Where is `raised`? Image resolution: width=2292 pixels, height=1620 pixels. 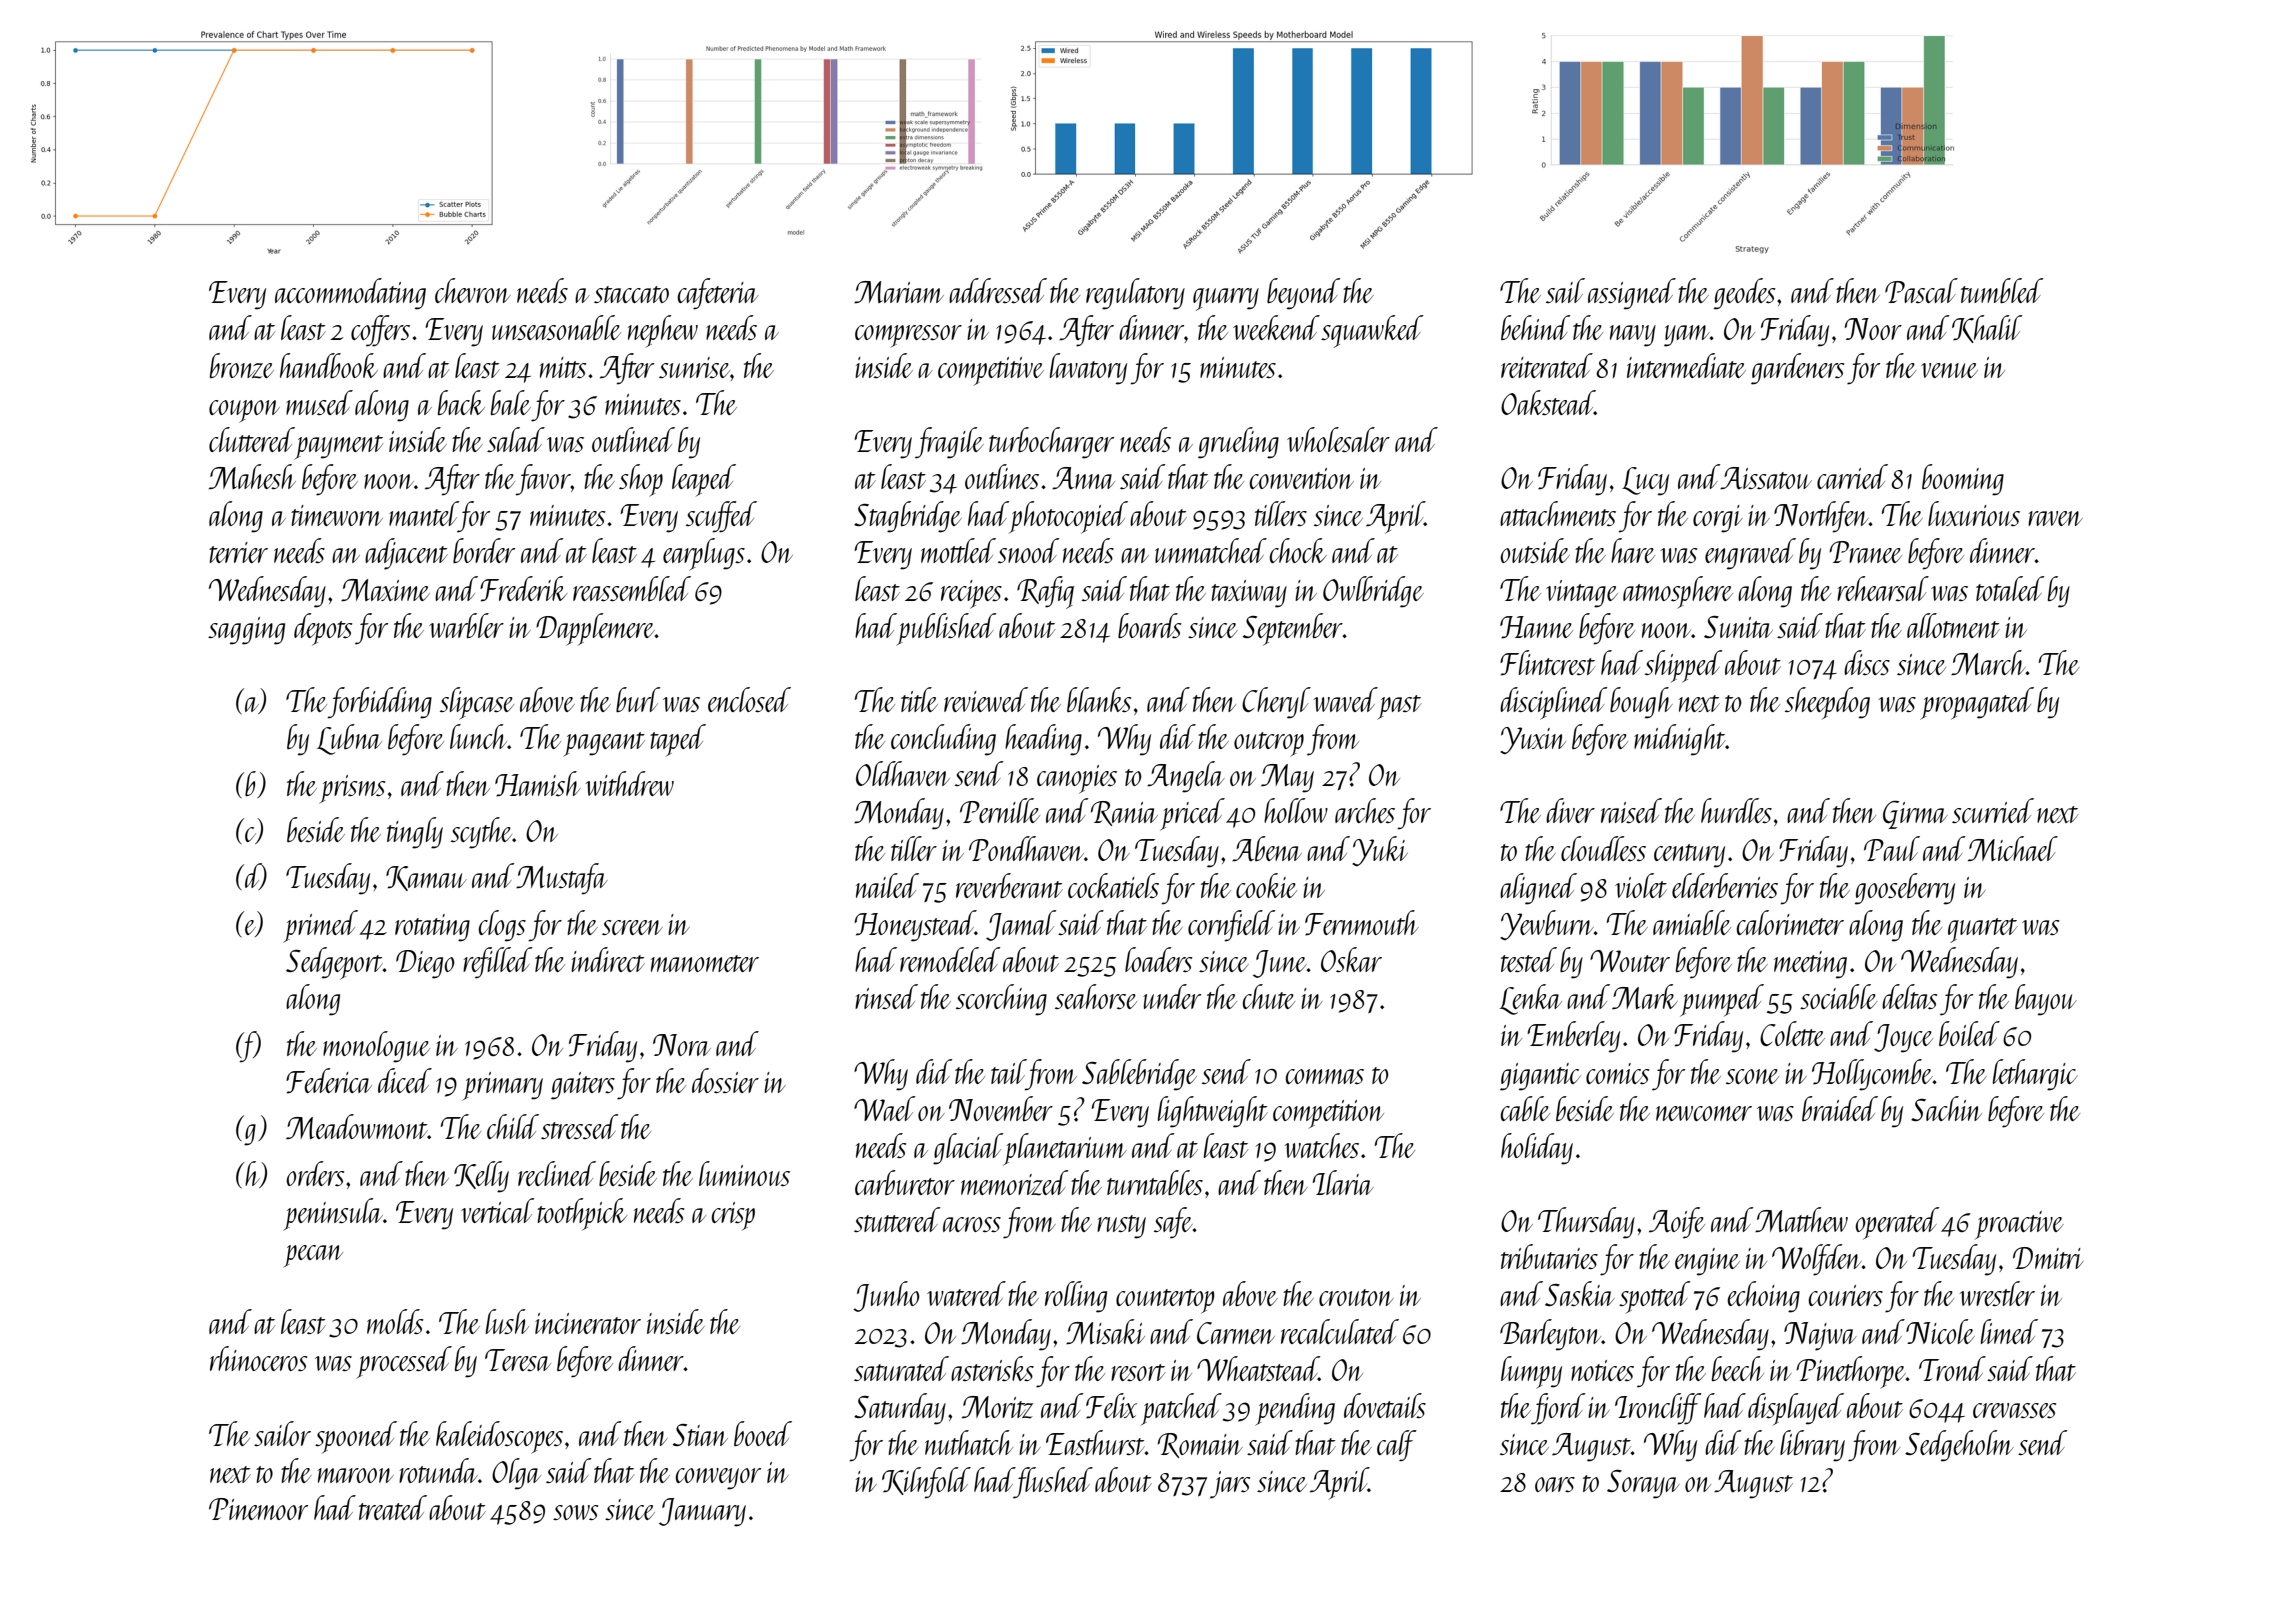
raised is located at coordinates (1631, 810).
